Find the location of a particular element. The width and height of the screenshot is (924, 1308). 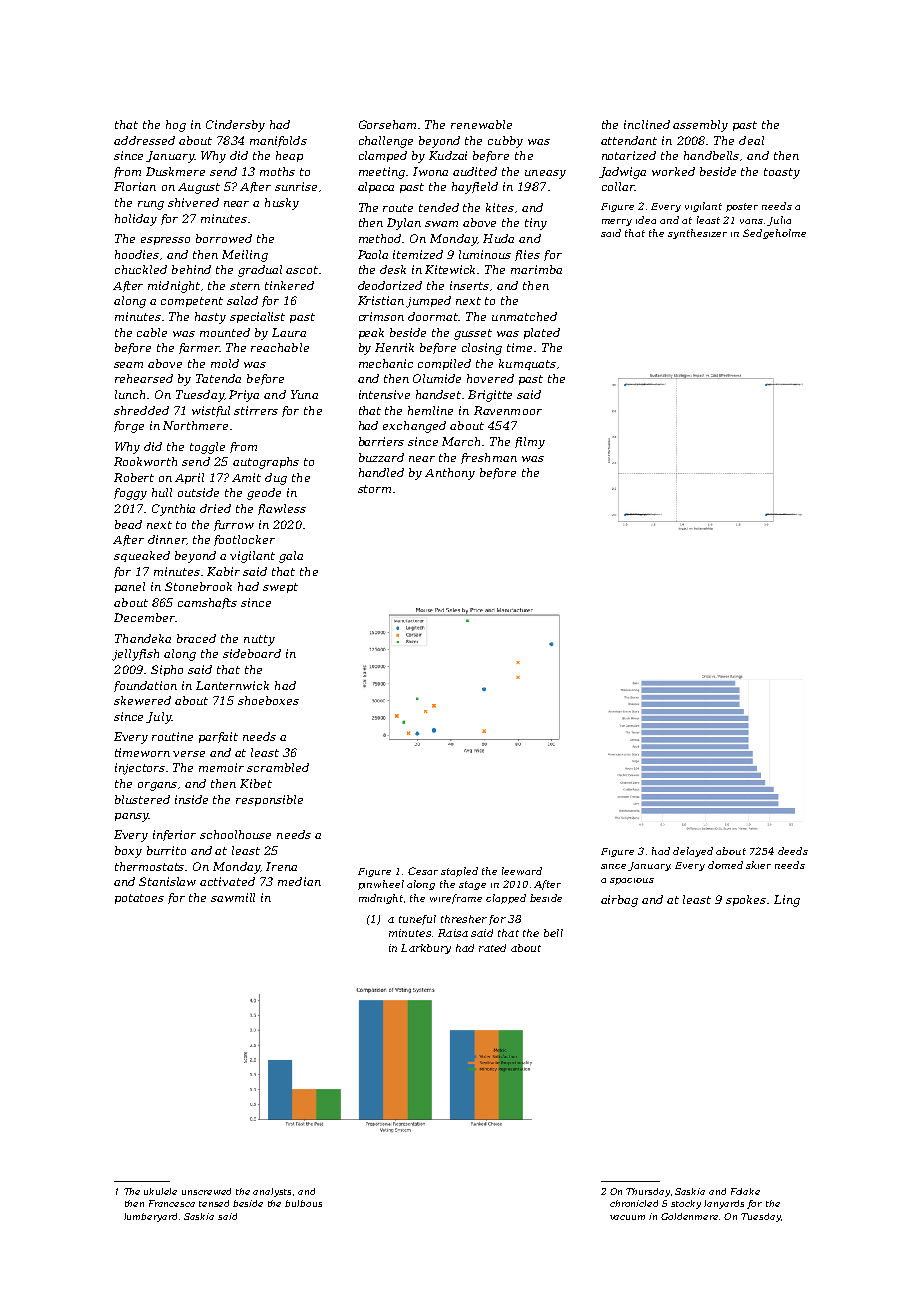

stocky is located at coordinates (686, 1204).
